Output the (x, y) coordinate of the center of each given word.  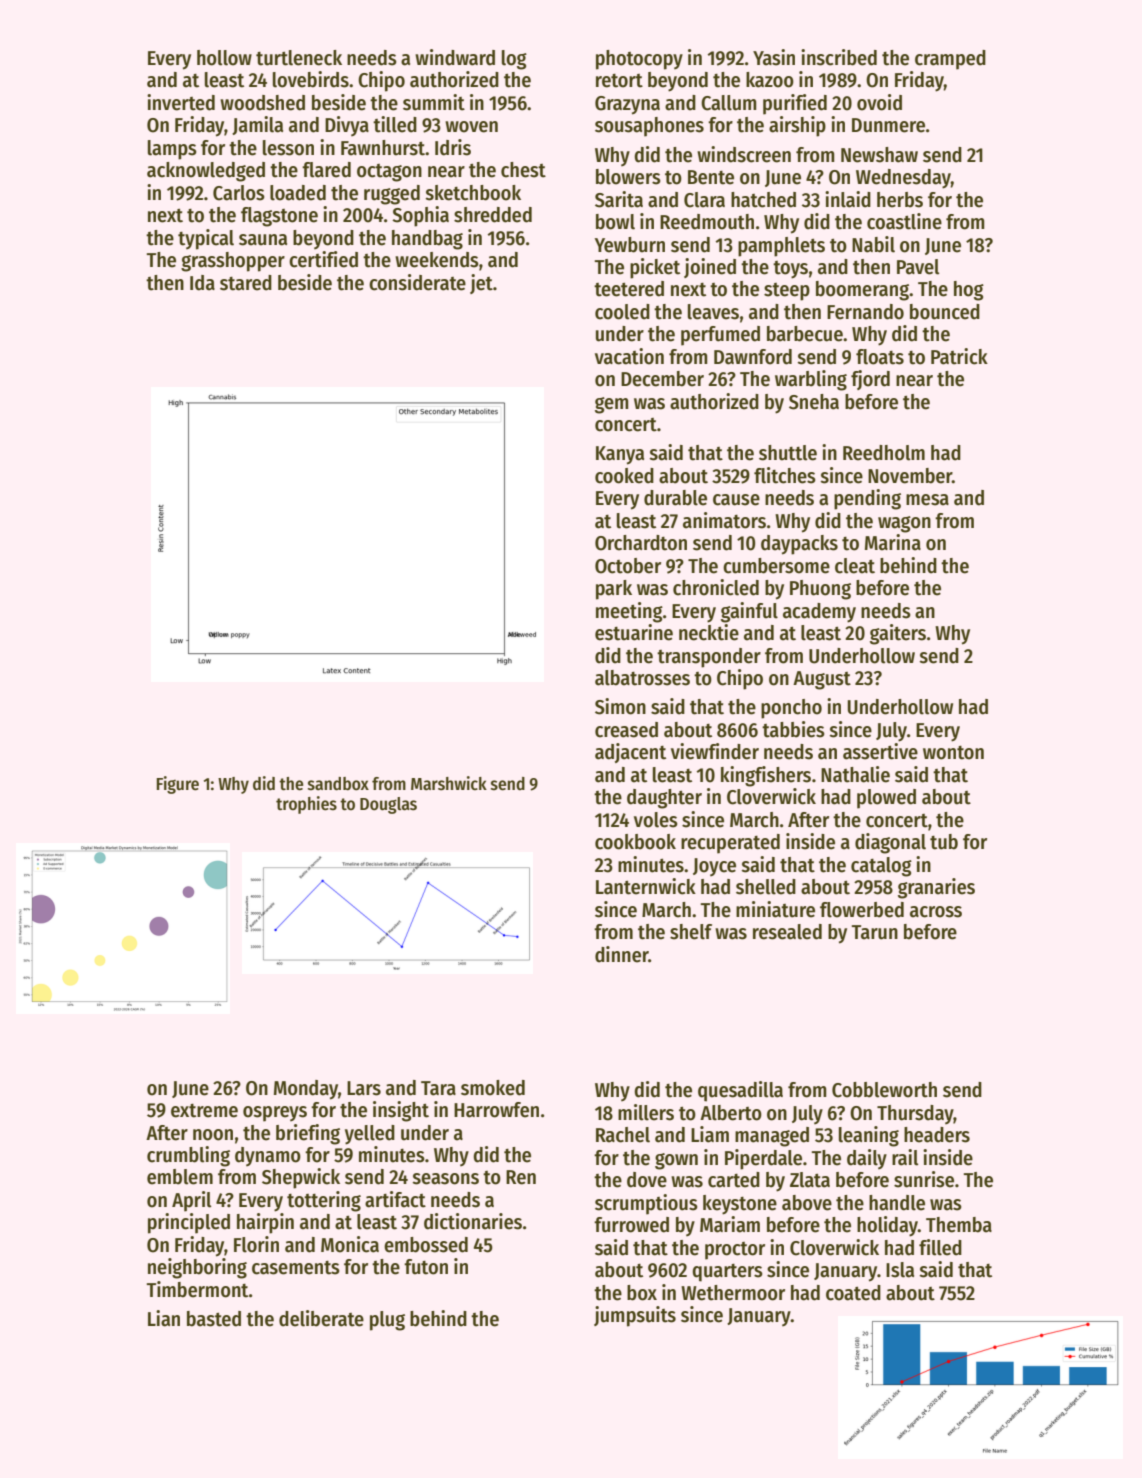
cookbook (635, 842)
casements (296, 1268)
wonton (953, 753)
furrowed (631, 1225)
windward (455, 57)
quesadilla (740, 1091)
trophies (306, 805)
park (614, 590)
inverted (181, 102)
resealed (787, 932)
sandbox (338, 784)
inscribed (839, 57)
